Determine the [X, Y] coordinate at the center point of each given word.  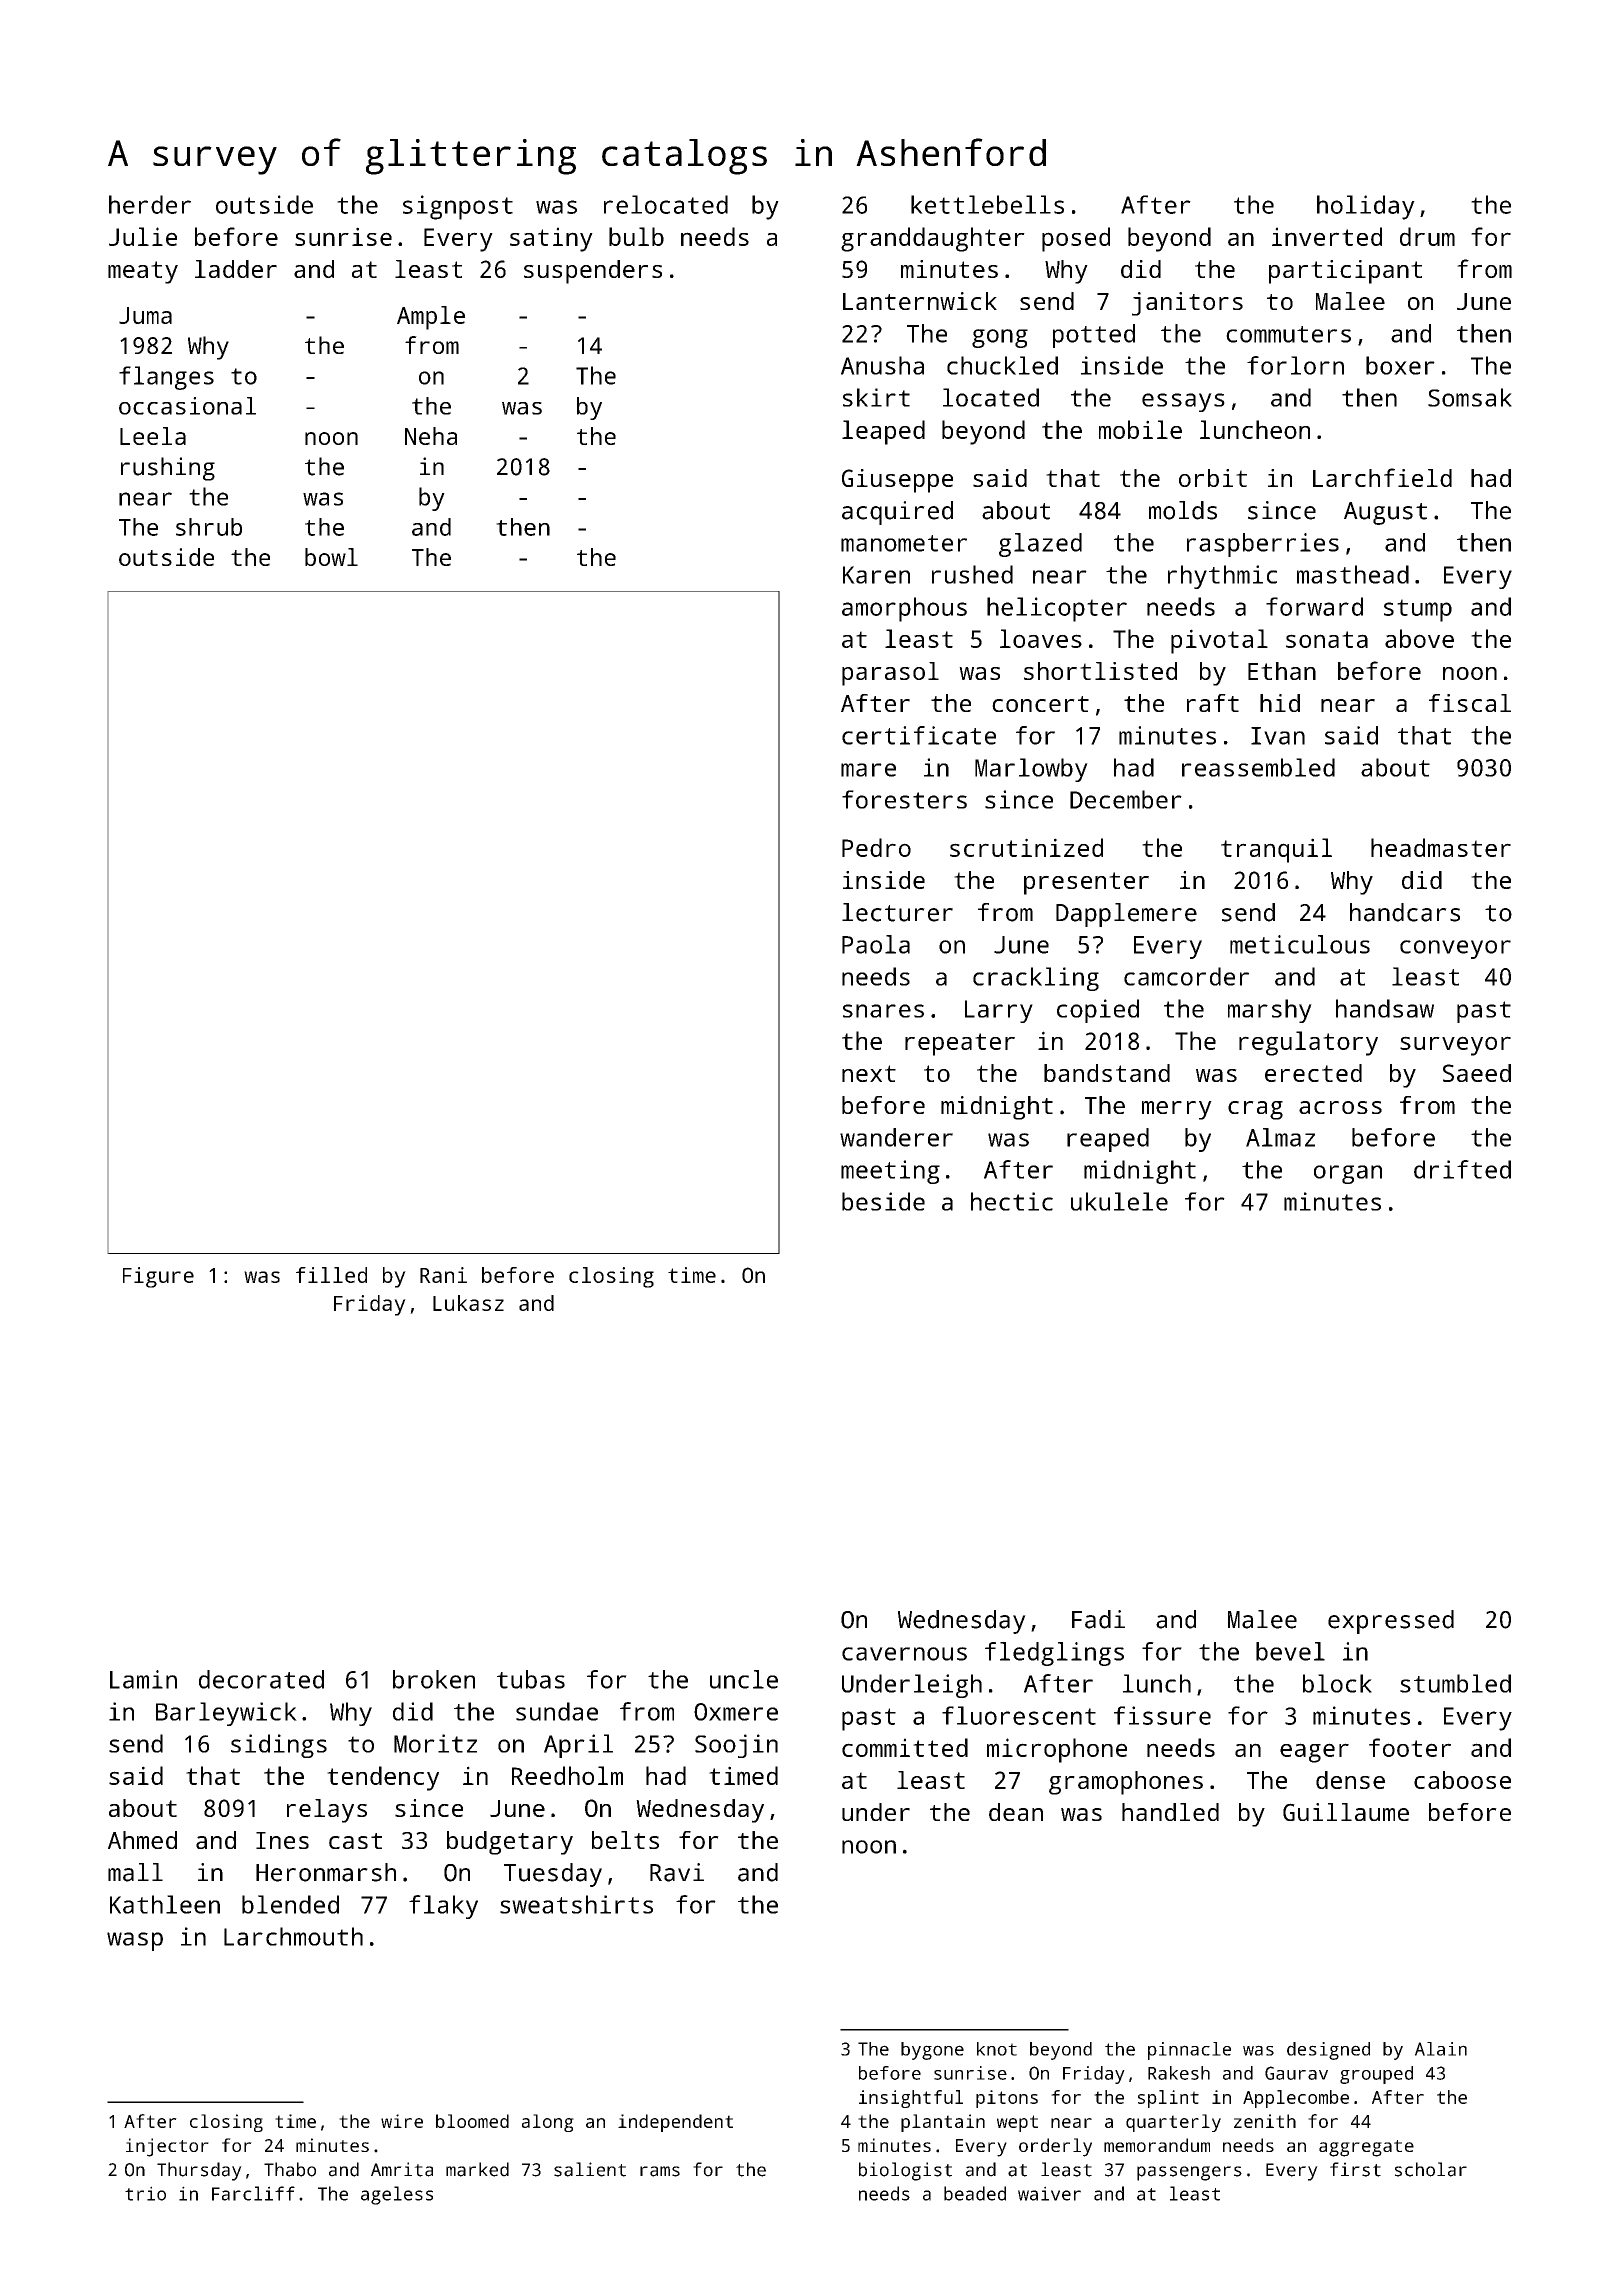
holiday [1366, 207]
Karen [876, 575]
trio [145, 2193]
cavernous [904, 1654]
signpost [458, 207]
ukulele [1119, 1201]
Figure [158, 1277]
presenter [1086, 883]
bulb [636, 236]
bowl [331, 557]
